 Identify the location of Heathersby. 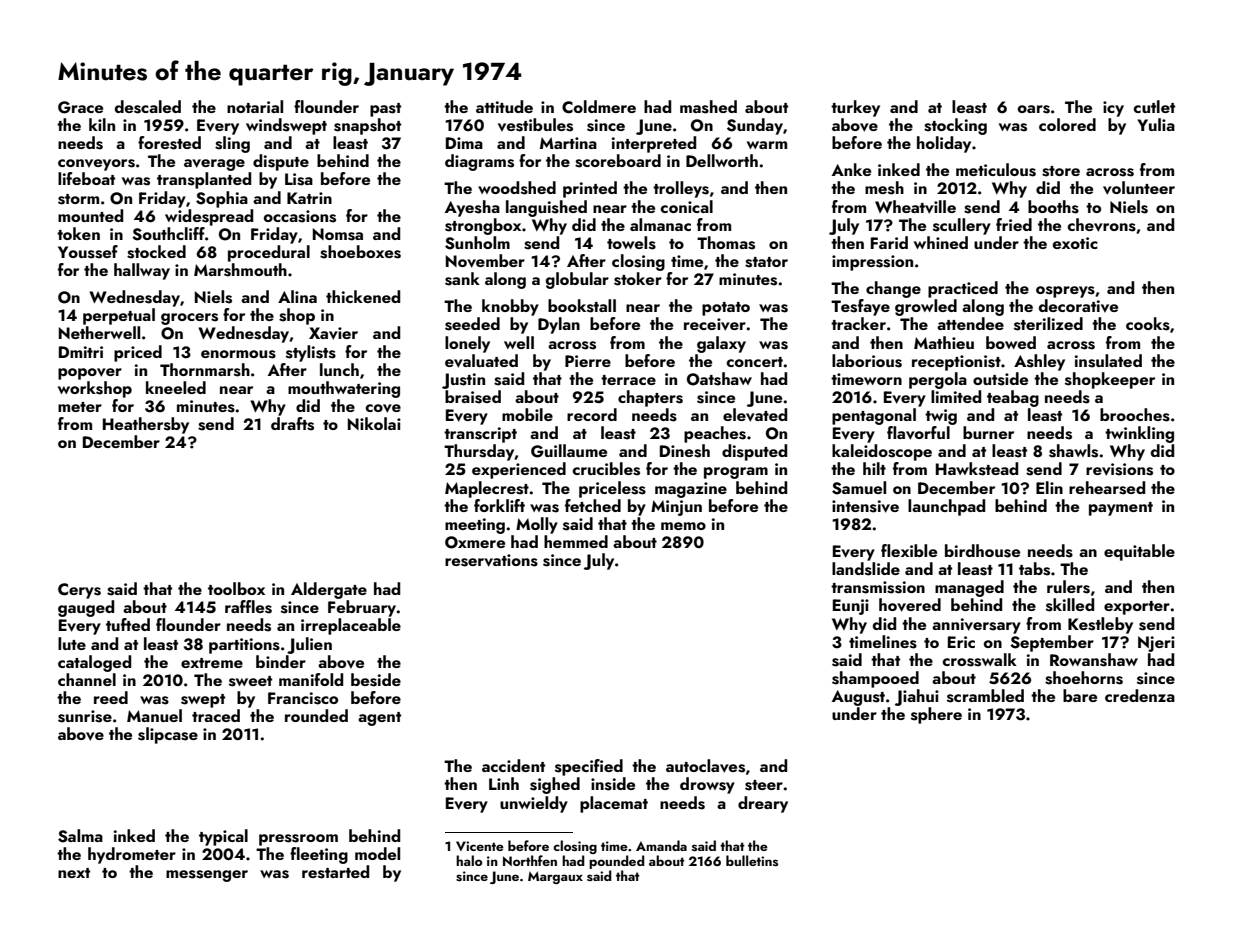
(146, 425).
